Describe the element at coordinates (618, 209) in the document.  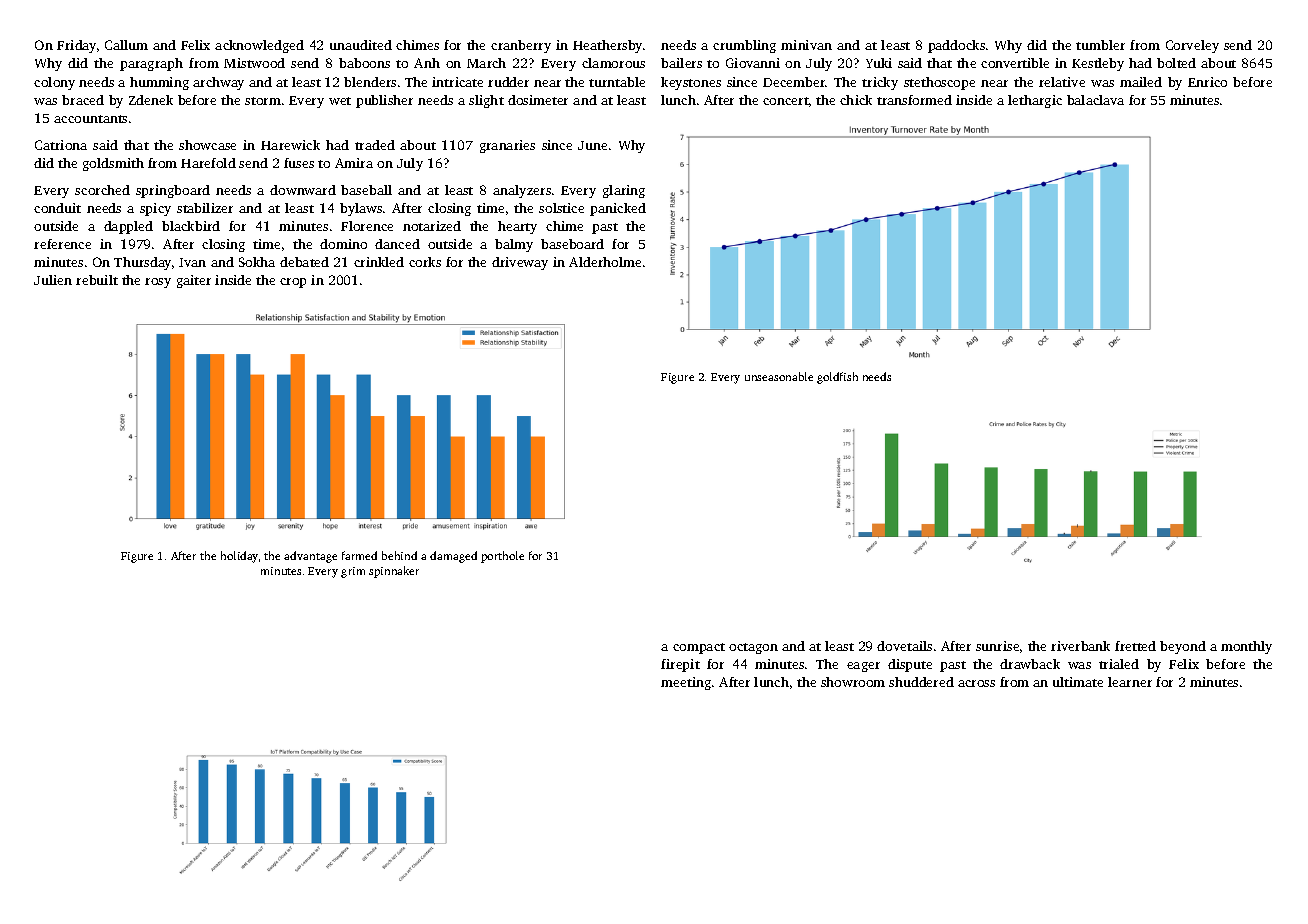
I see `panicked` at that location.
